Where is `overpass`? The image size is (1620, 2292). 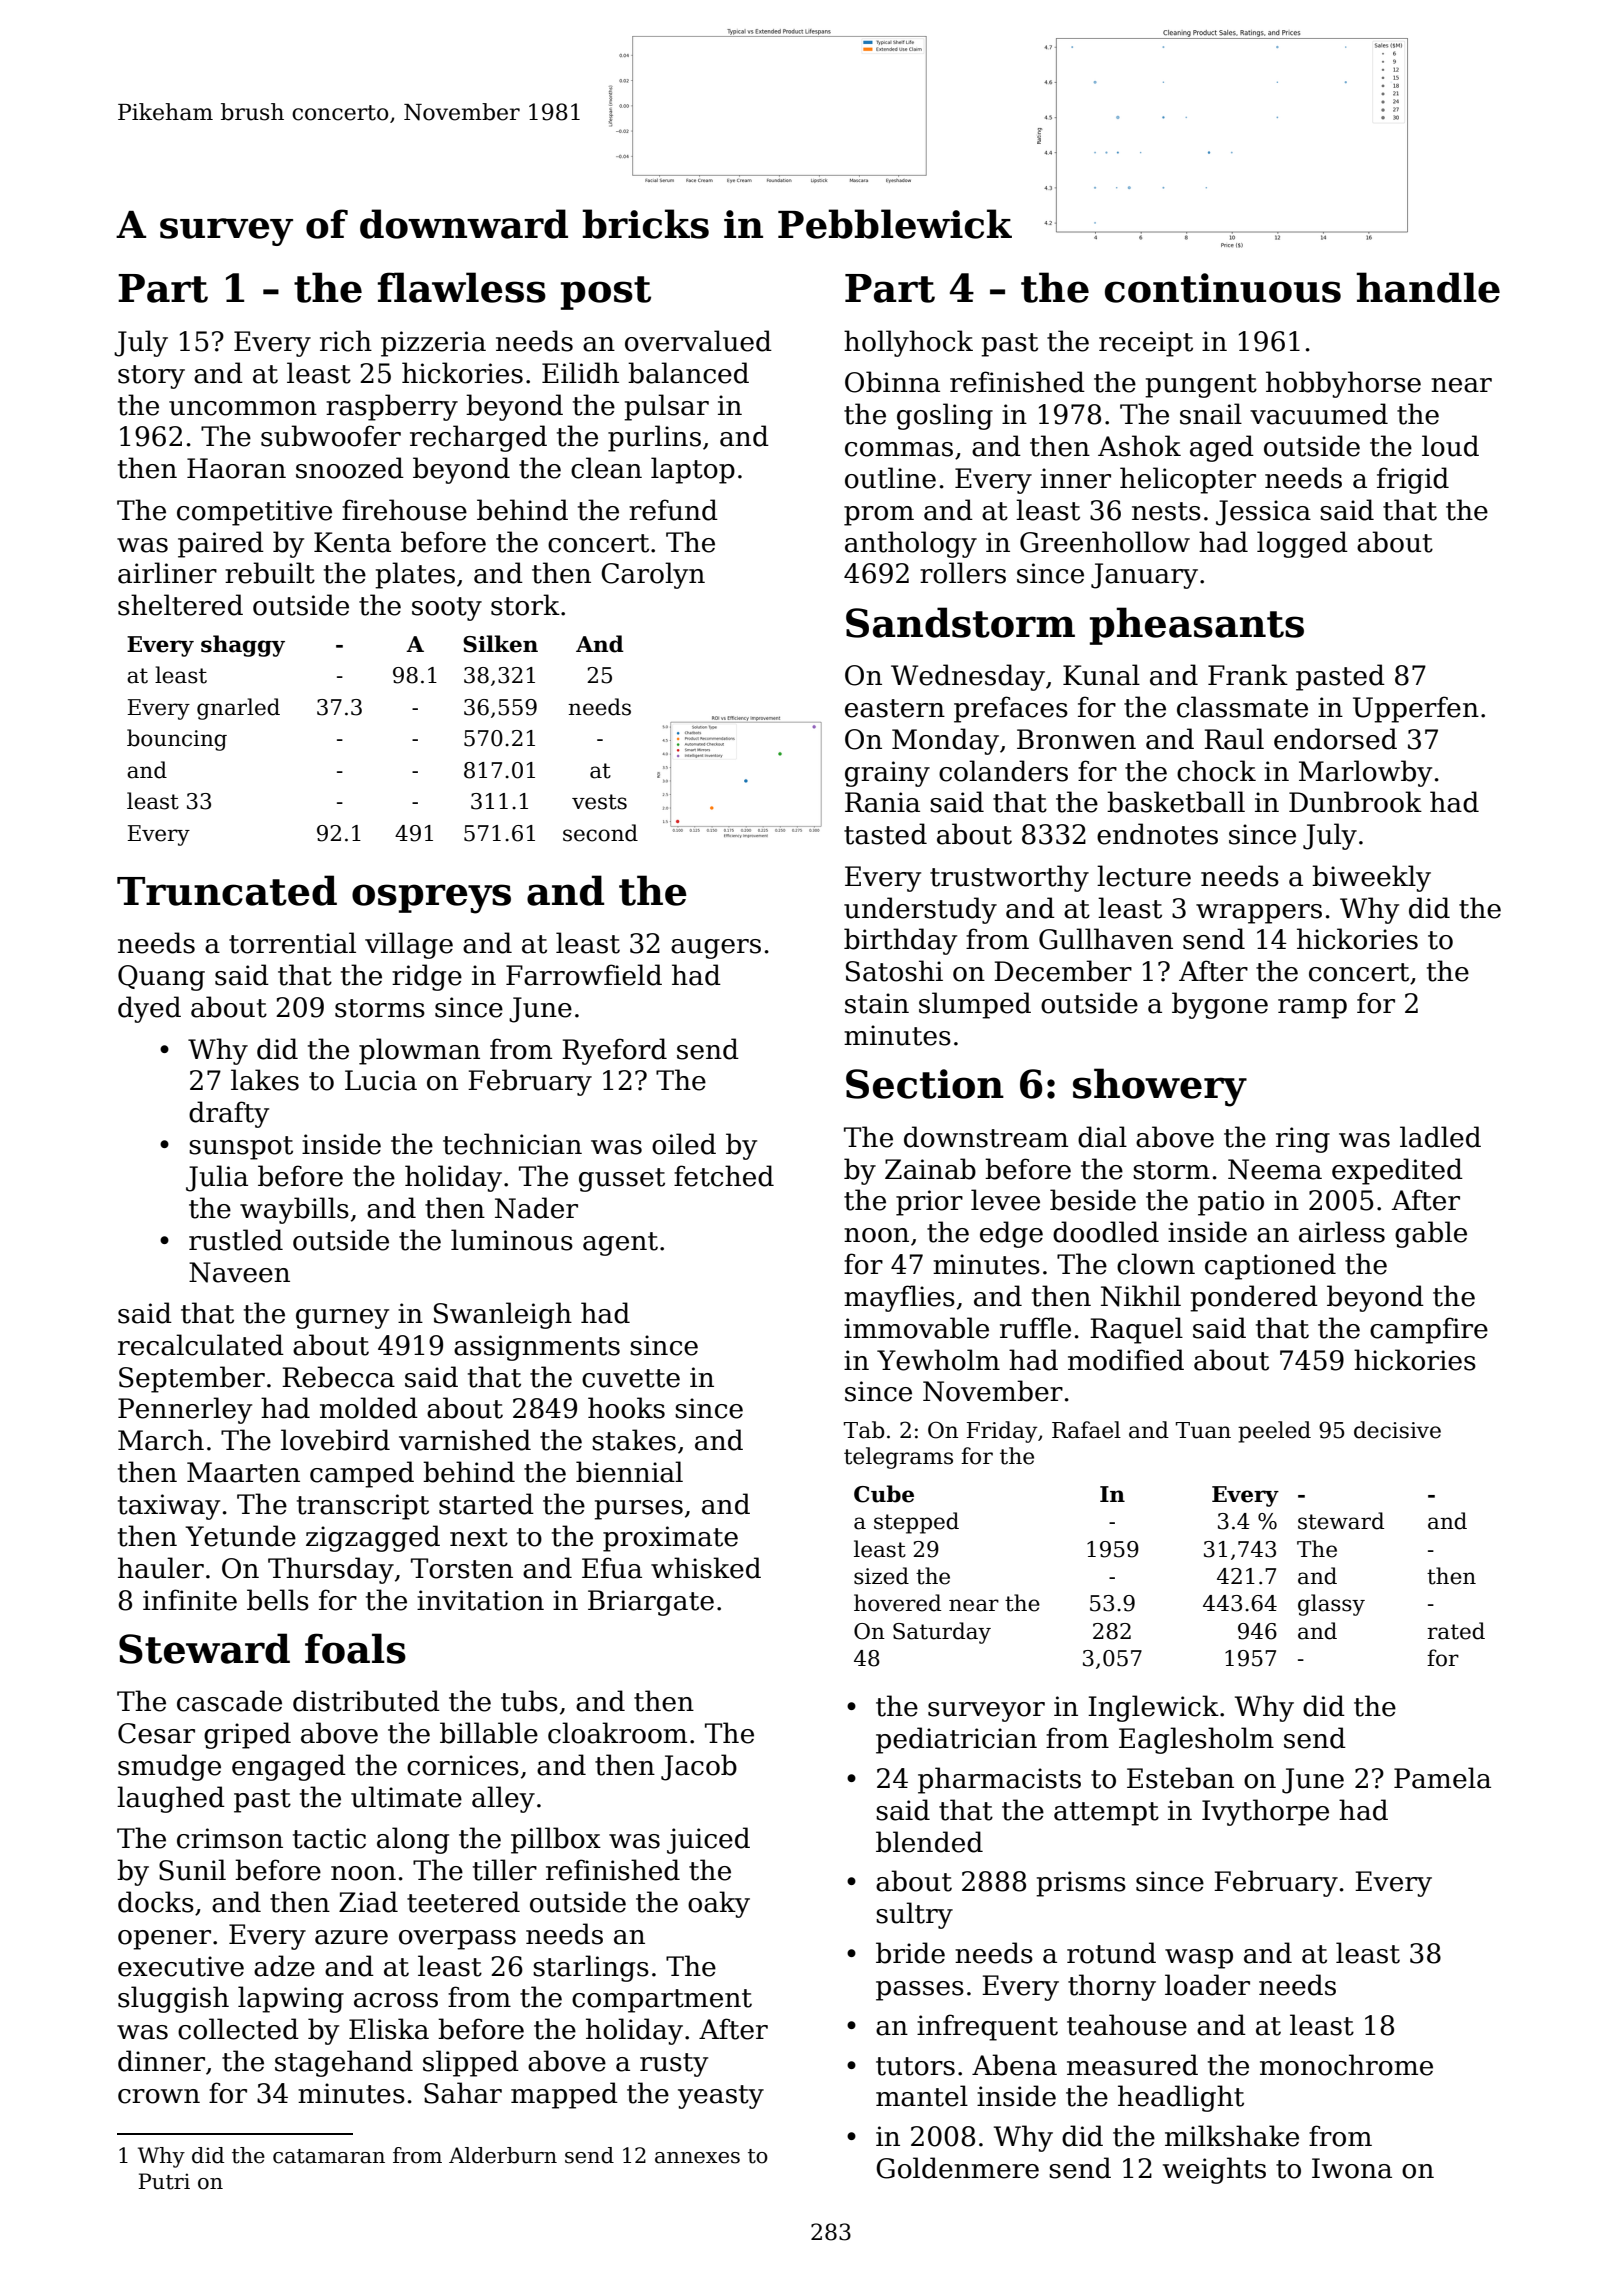
overpass is located at coordinates (457, 1940).
